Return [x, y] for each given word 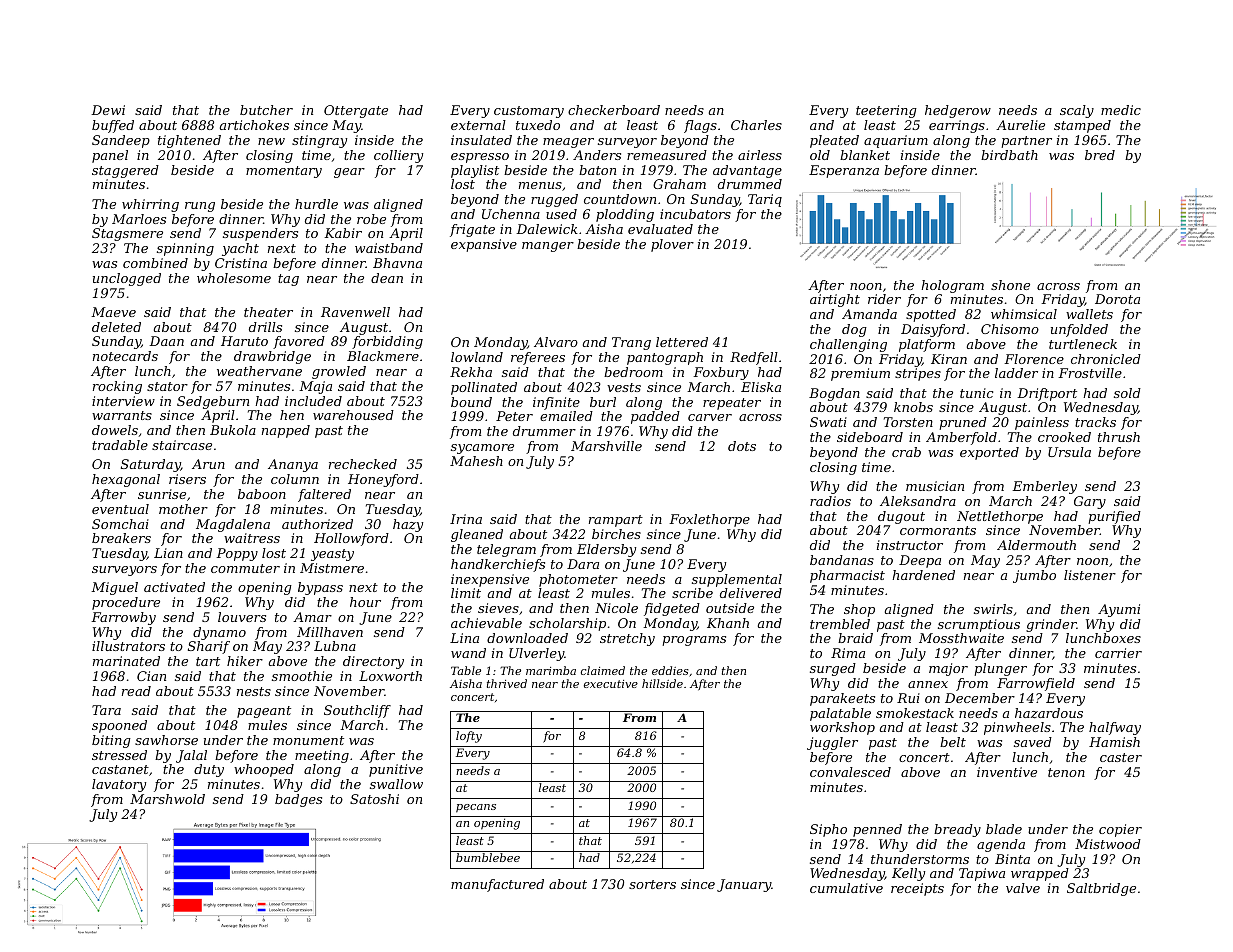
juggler [832, 743]
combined [155, 263]
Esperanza [844, 171]
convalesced [850, 772]
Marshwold [167, 799]
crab [906, 452]
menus [540, 185]
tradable [120, 445]
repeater [732, 404]
